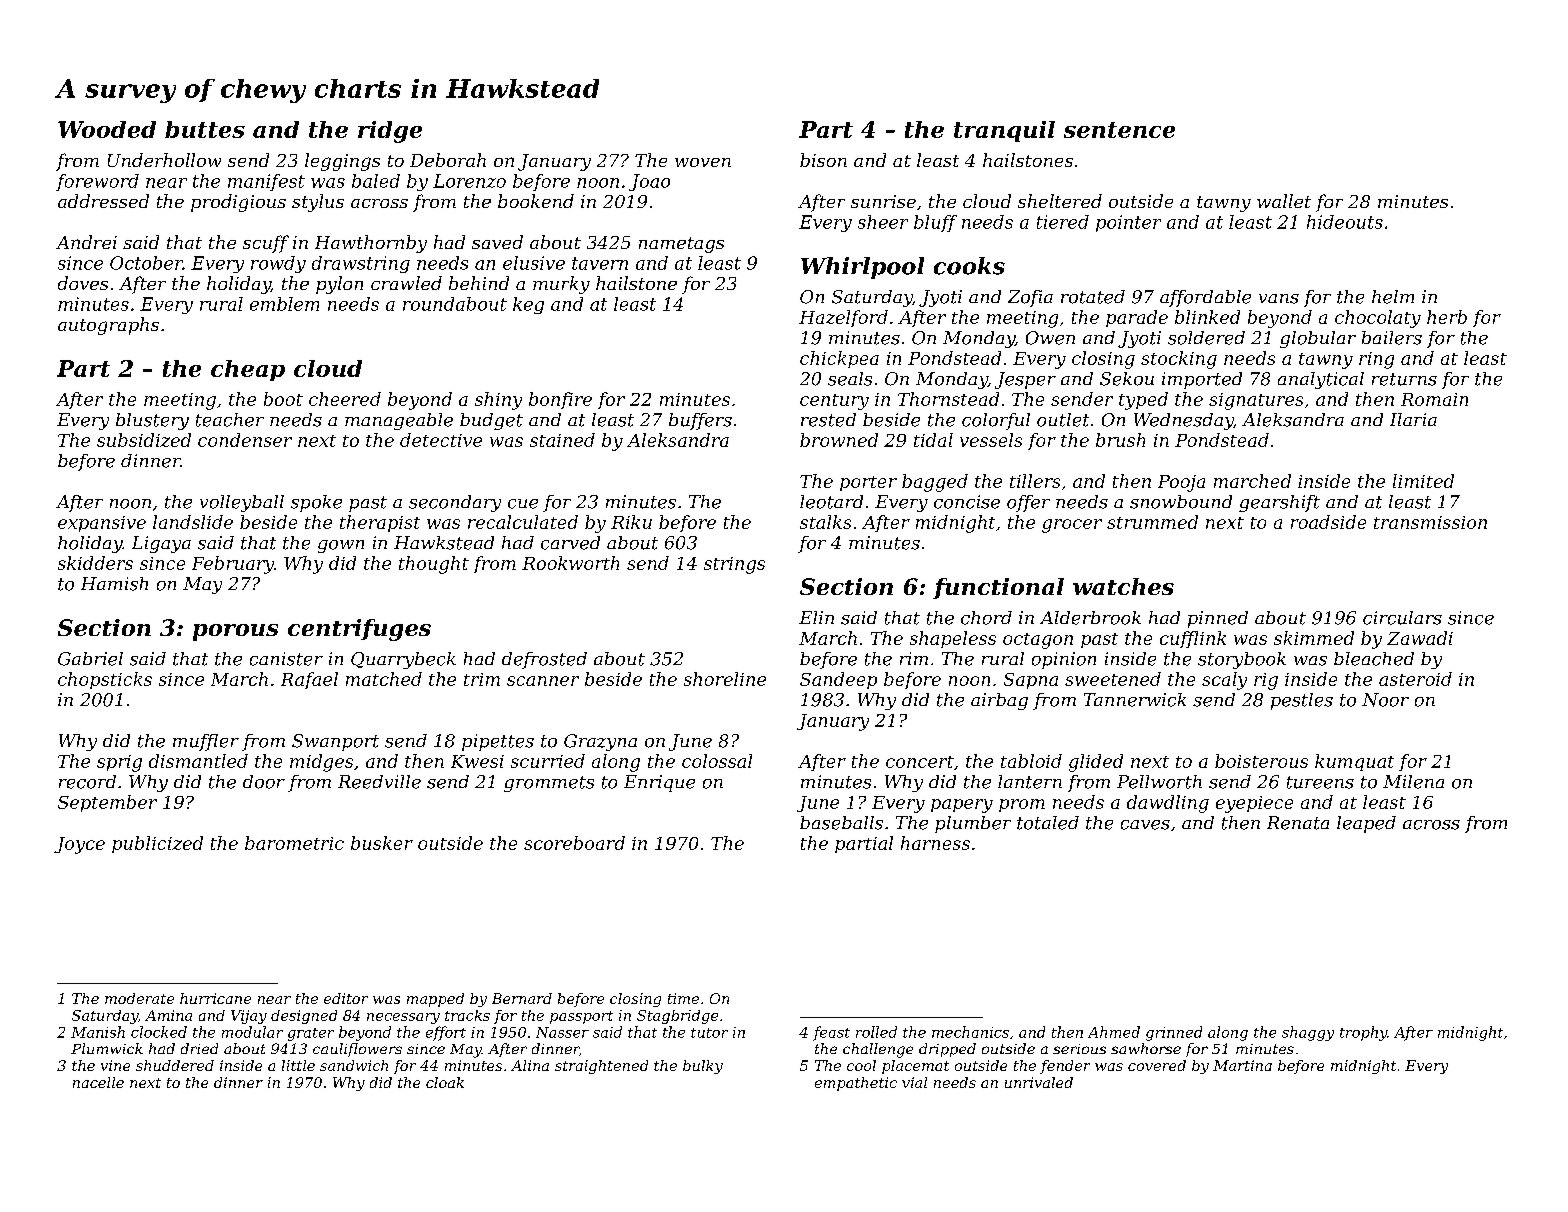 This screenshot has width=1568, height=1212. I want to click on buttes, so click(205, 129).
